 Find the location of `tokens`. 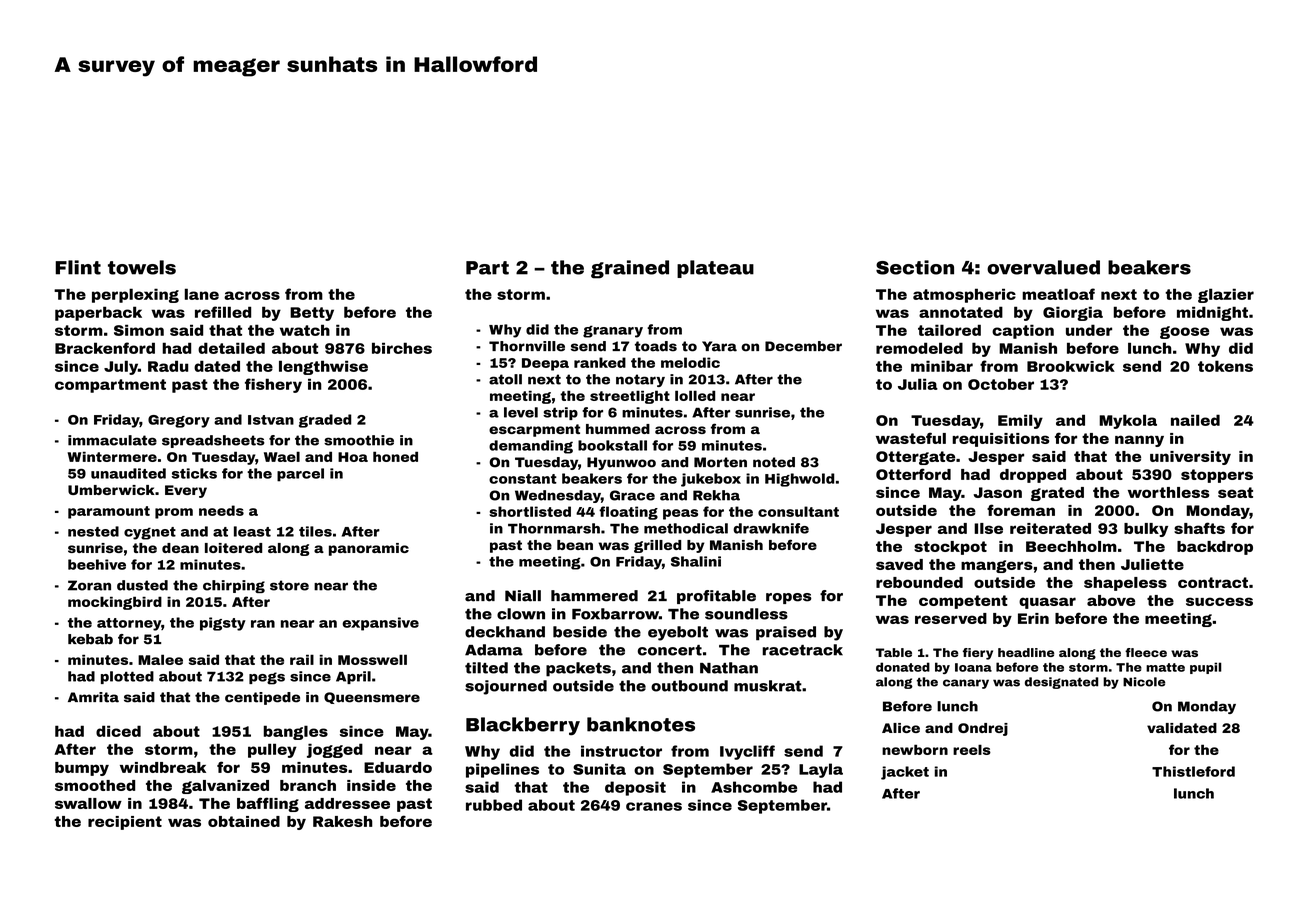

tokens is located at coordinates (1225, 366).
